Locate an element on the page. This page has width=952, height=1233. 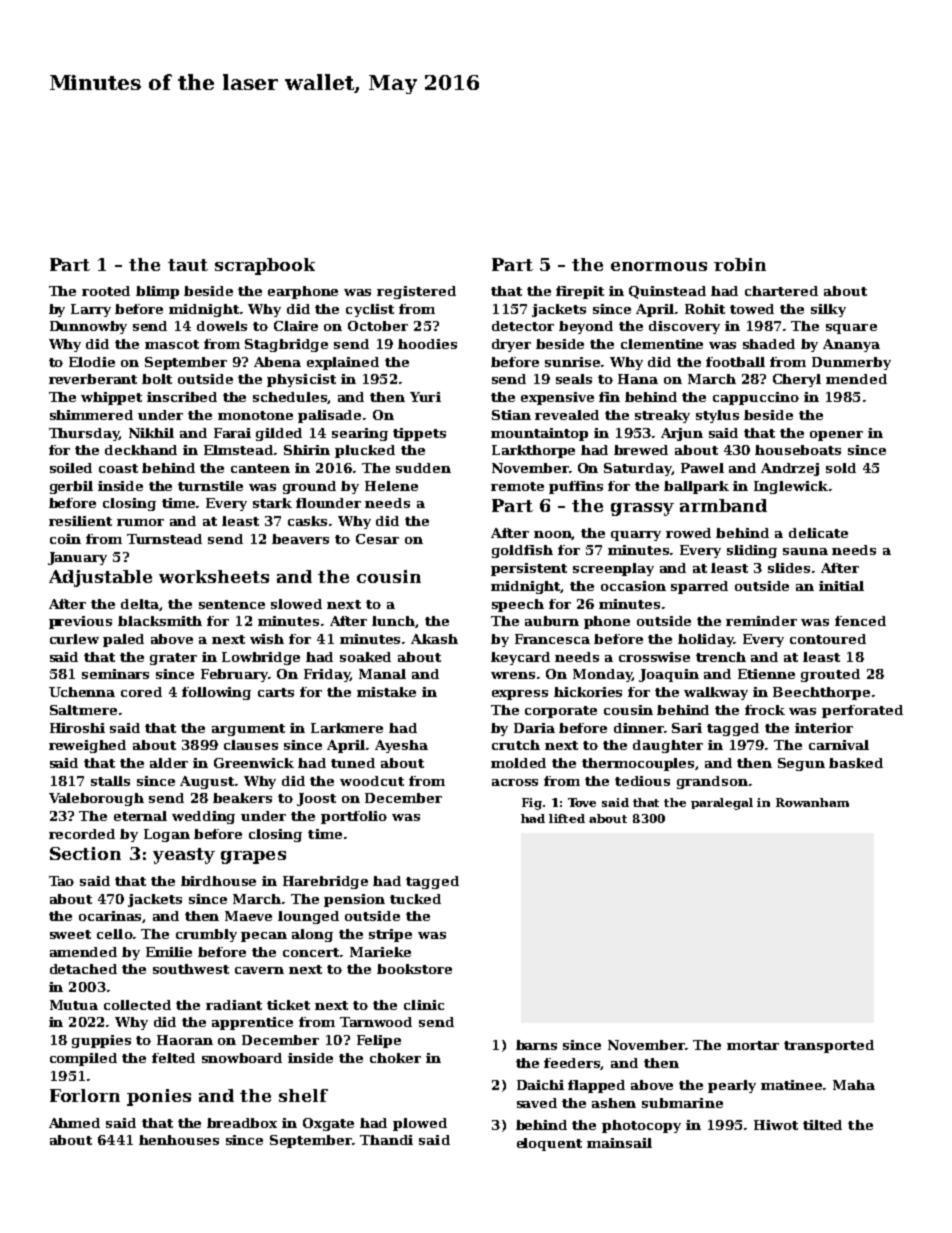
Sari is located at coordinates (687, 728).
